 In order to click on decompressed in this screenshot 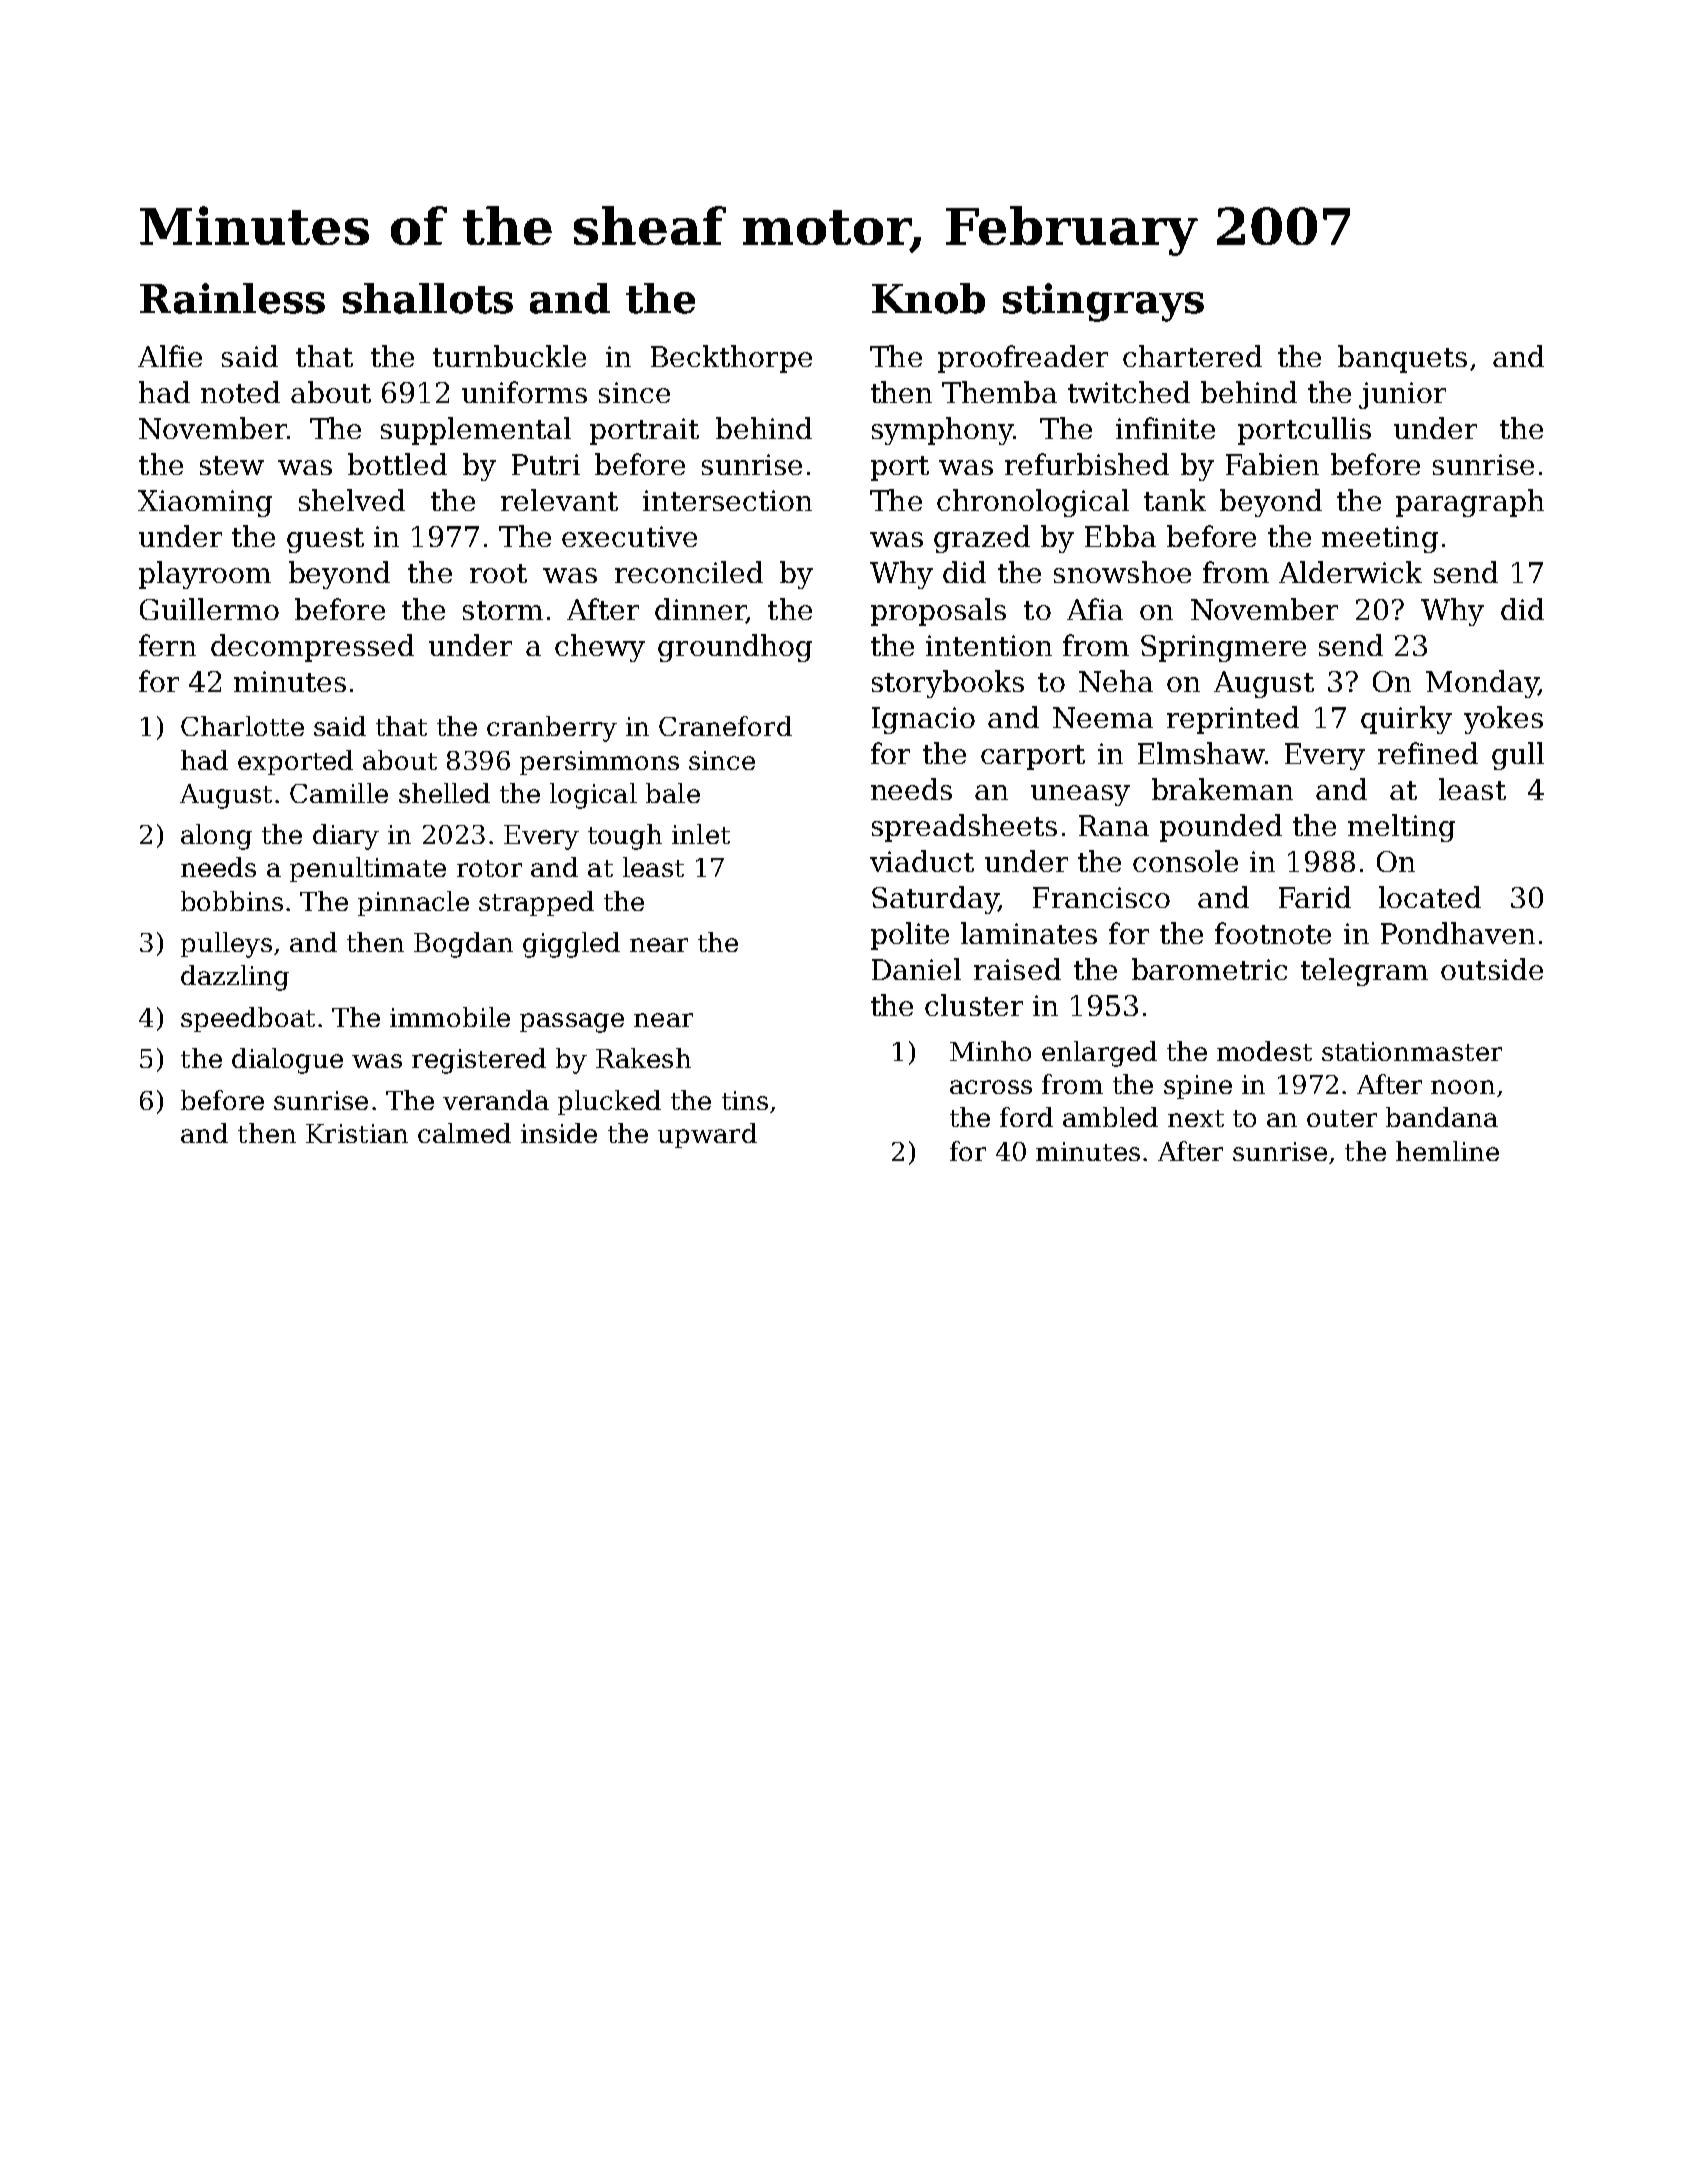, I will do `click(312, 648)`.
